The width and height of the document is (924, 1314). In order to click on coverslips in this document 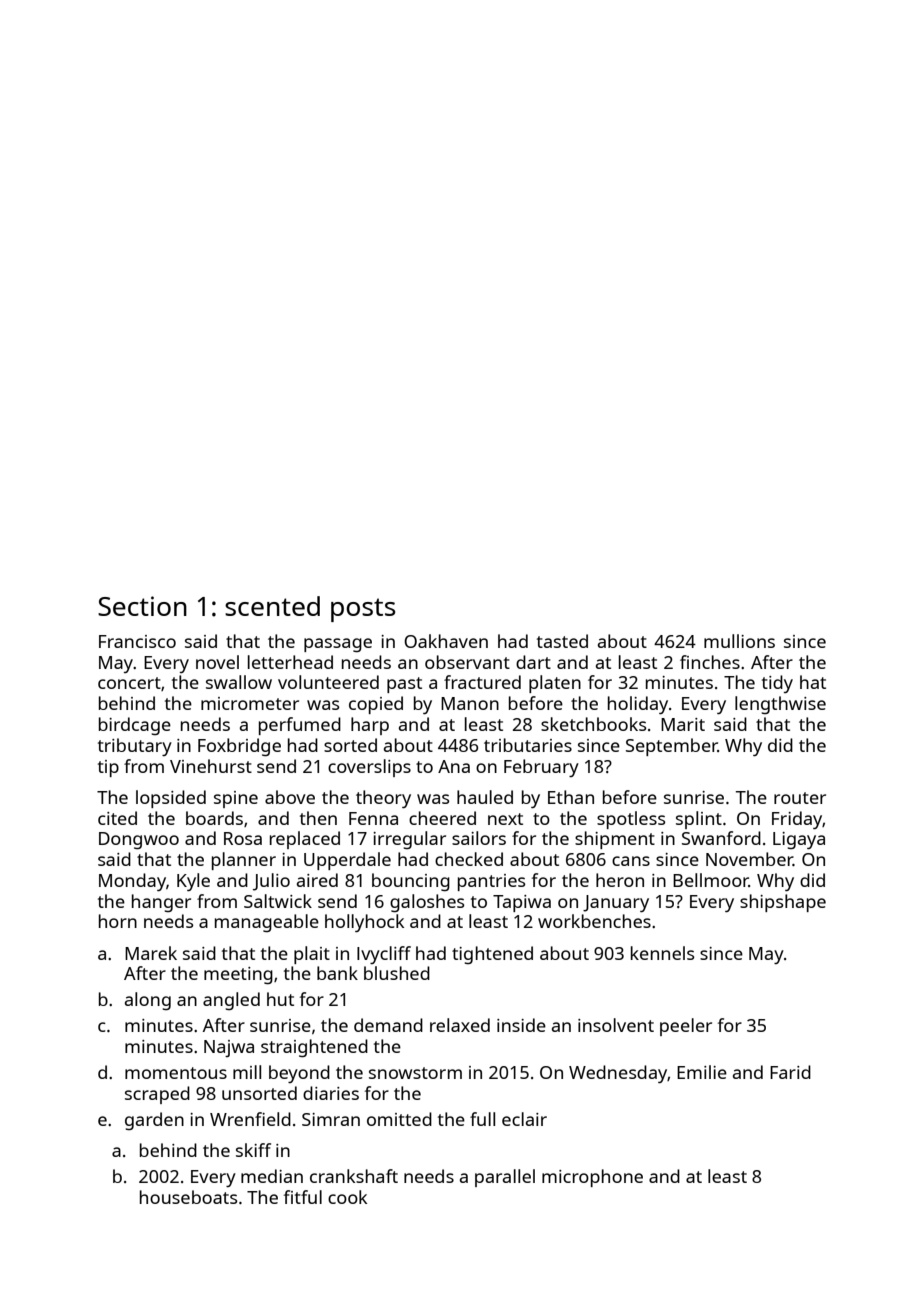, I will do `click(369, 768)`.
